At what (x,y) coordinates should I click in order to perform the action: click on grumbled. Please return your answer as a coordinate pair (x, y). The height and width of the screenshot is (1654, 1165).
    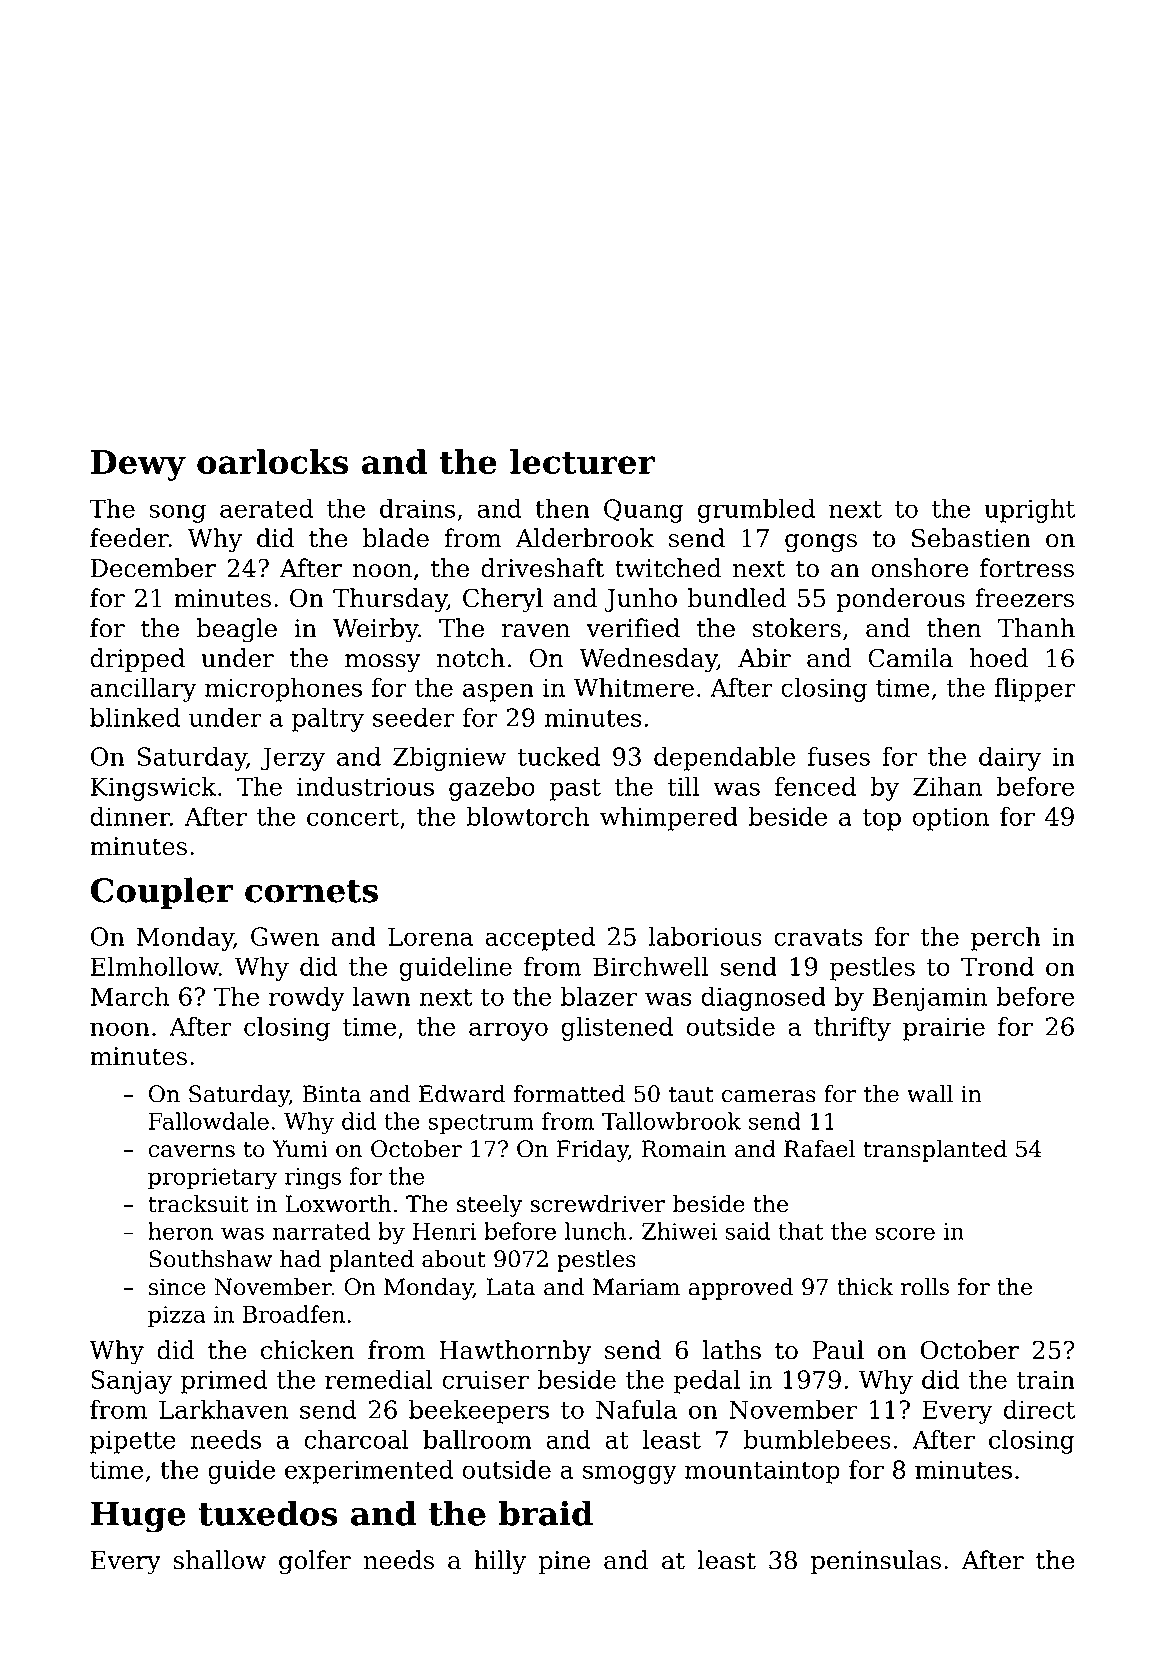
    Looking at the image, I should click on (756, 511).
